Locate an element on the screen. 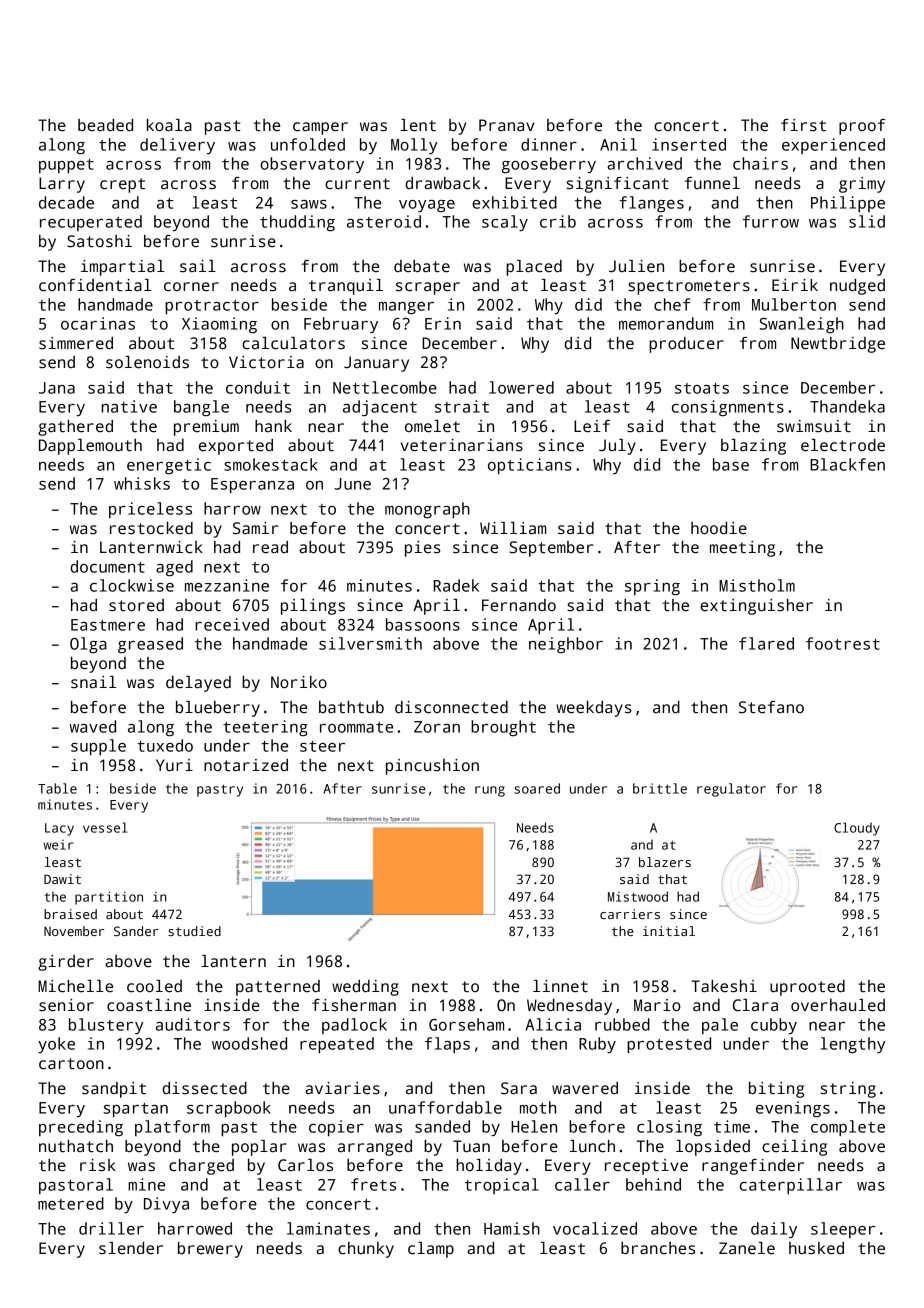 The image size is (924, 1308). Zanele is located at coordinates (747, 1248).
